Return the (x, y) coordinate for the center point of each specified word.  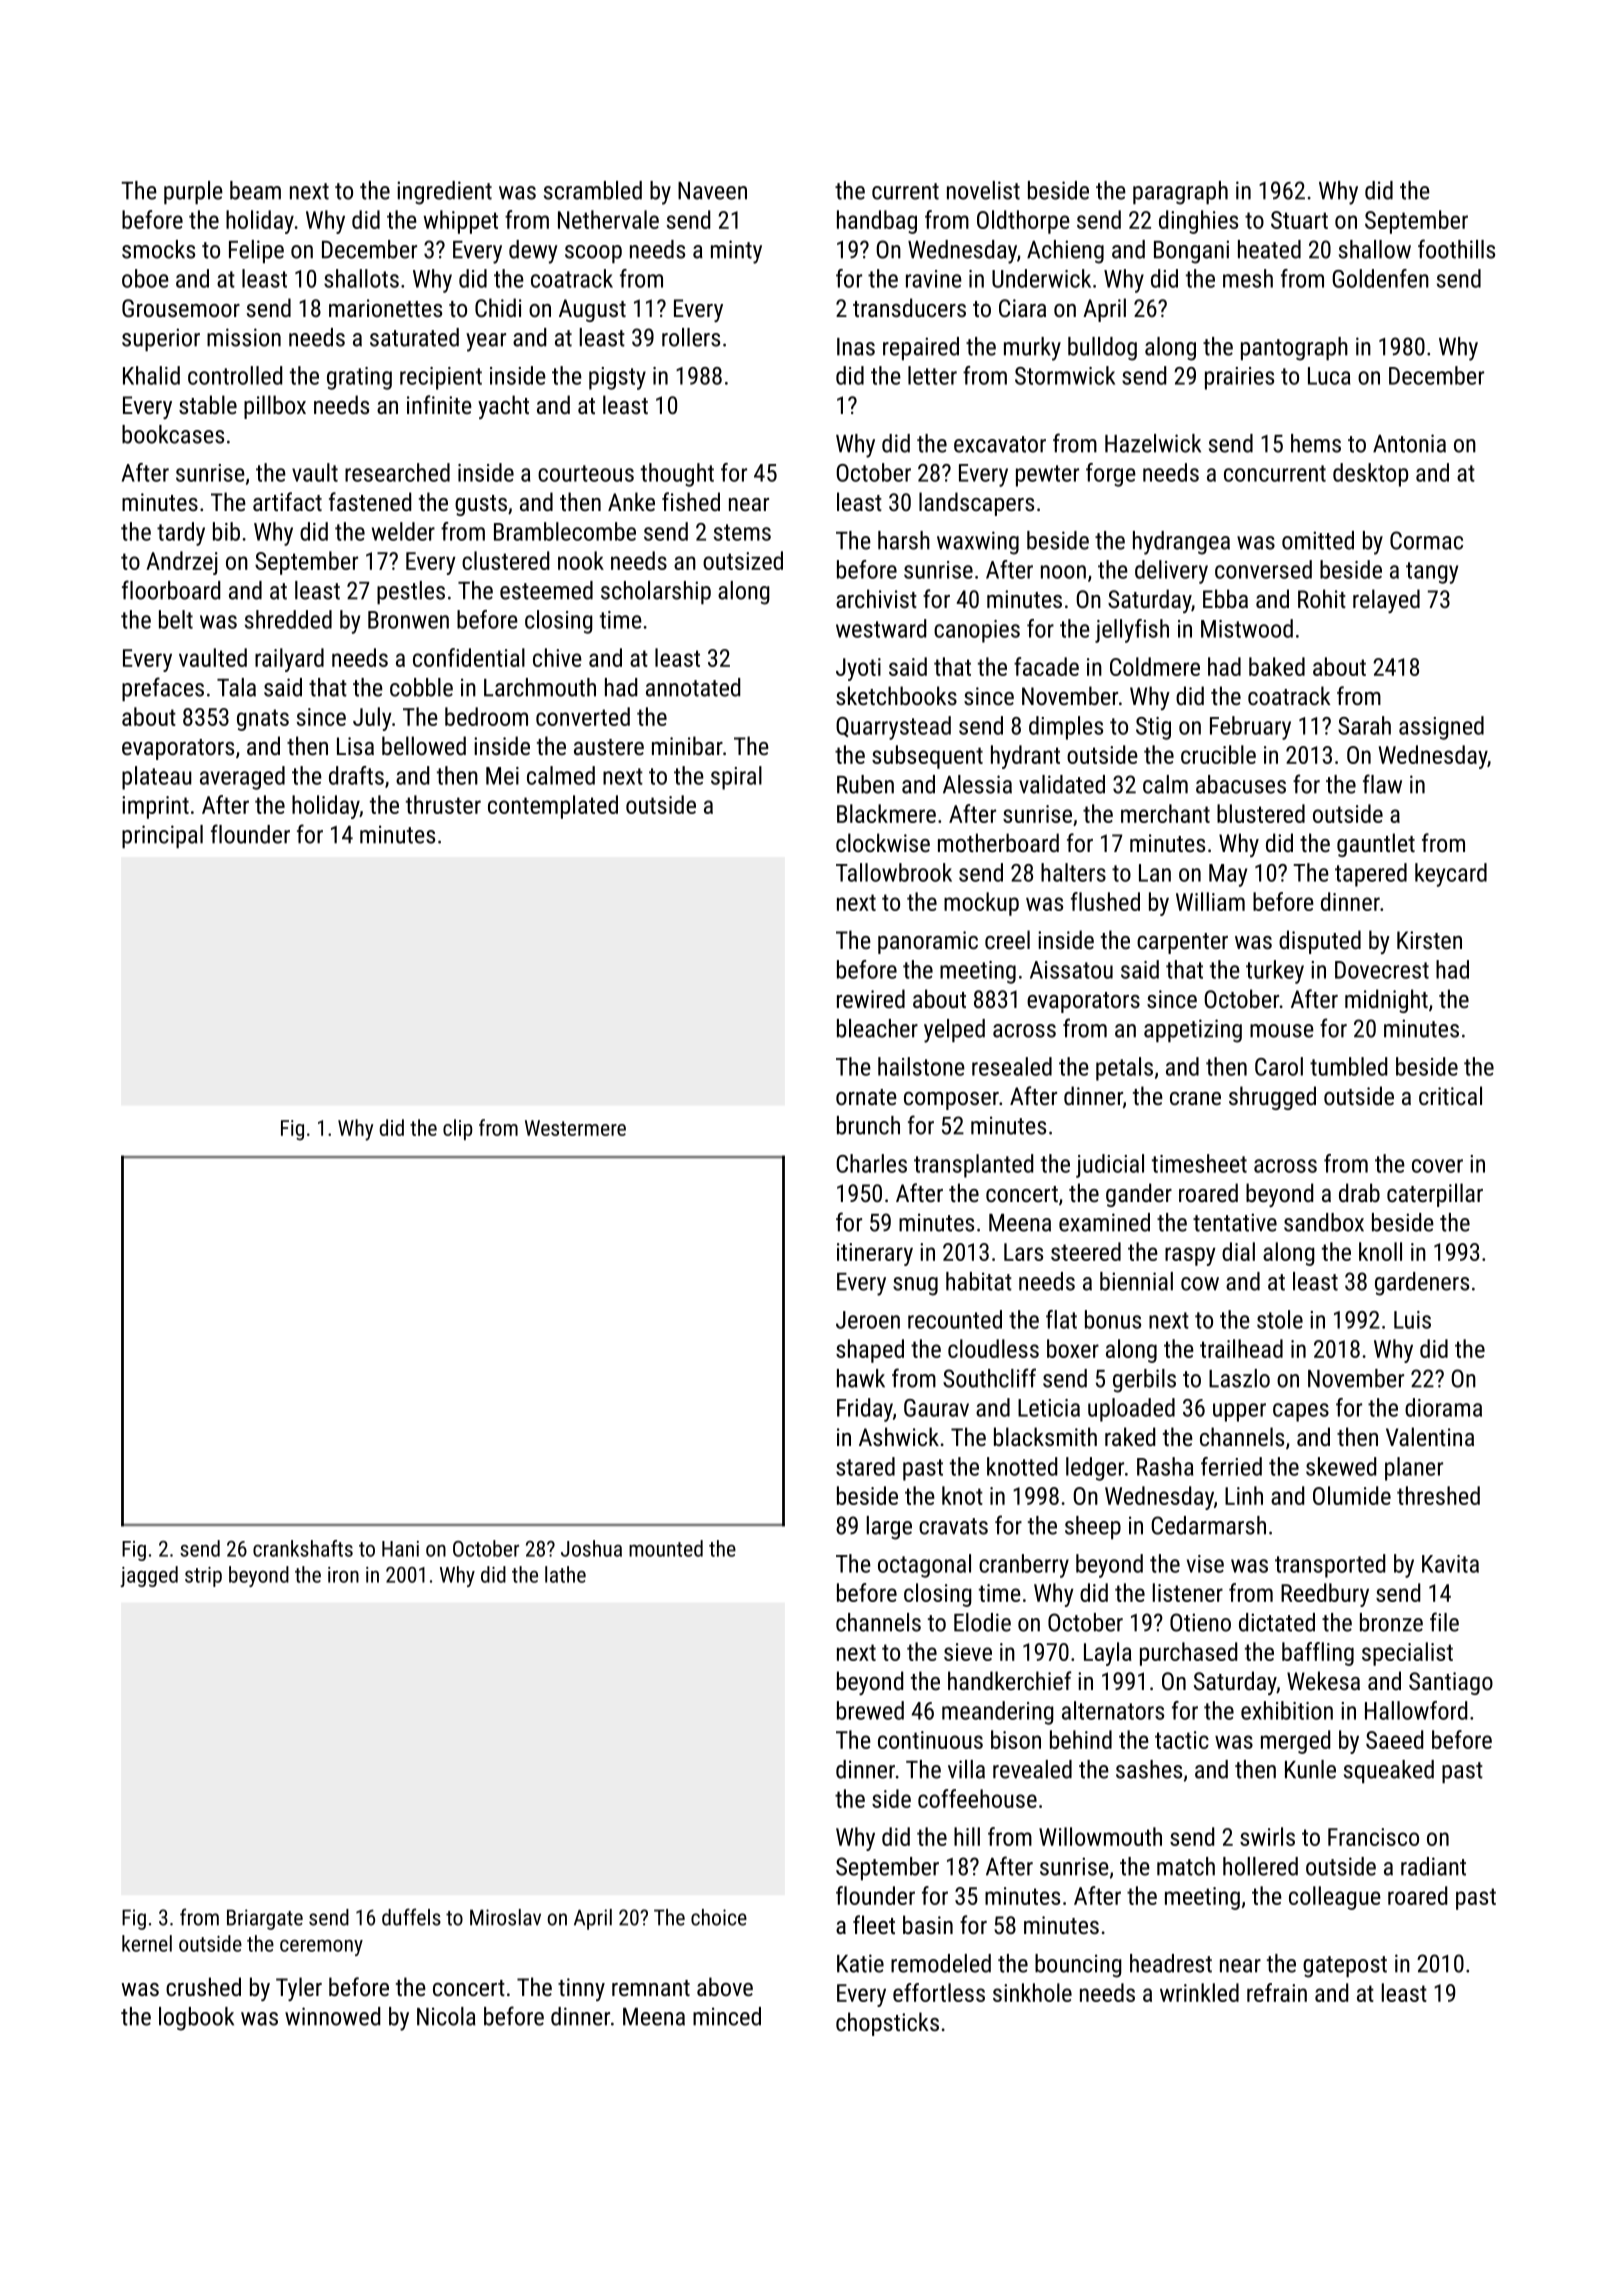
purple (193, 192)
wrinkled (1199, 1992)
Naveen (712, 191)
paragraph (1180, 193)
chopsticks (887, 2024)
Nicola (446, 2016)
